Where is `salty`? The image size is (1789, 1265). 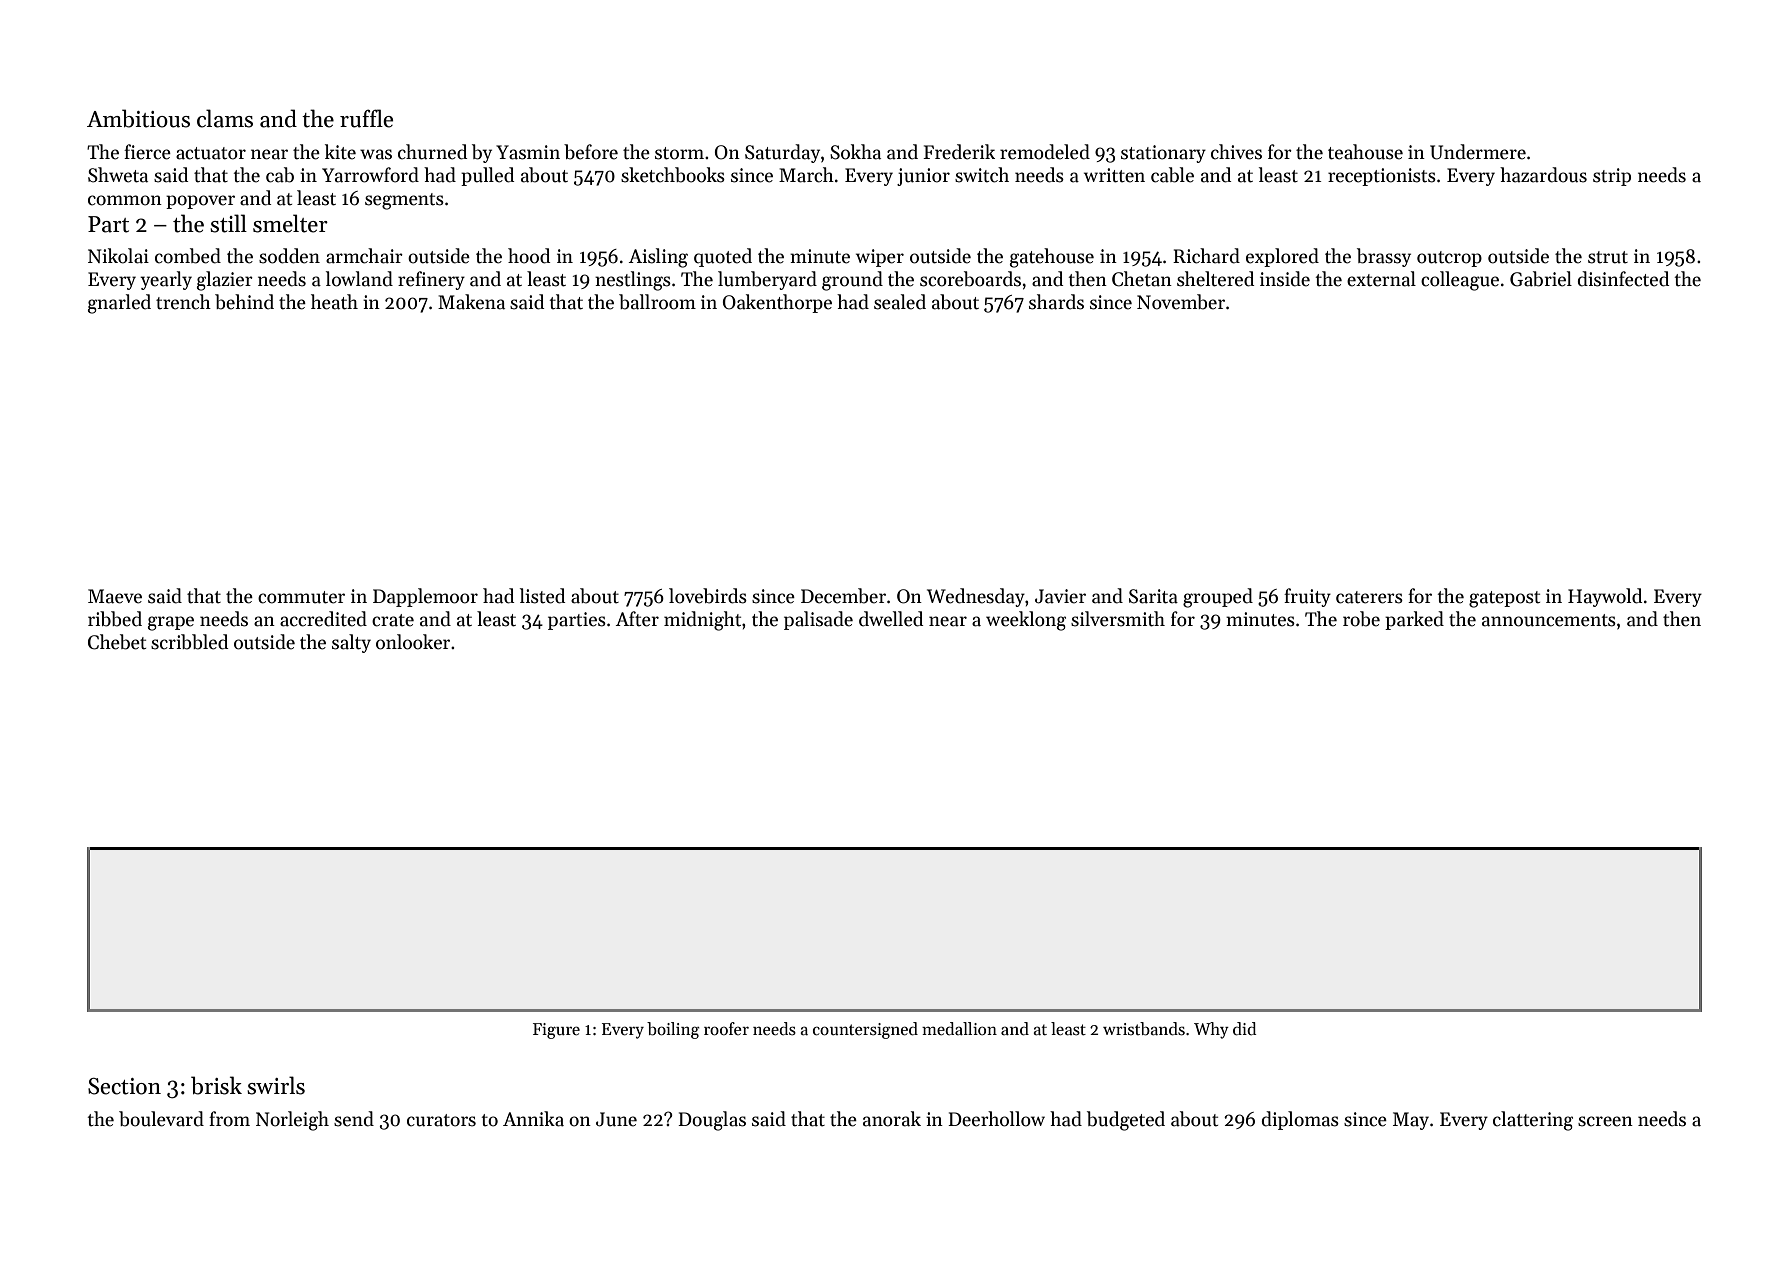
salty is located at coordinates (351, 643).
